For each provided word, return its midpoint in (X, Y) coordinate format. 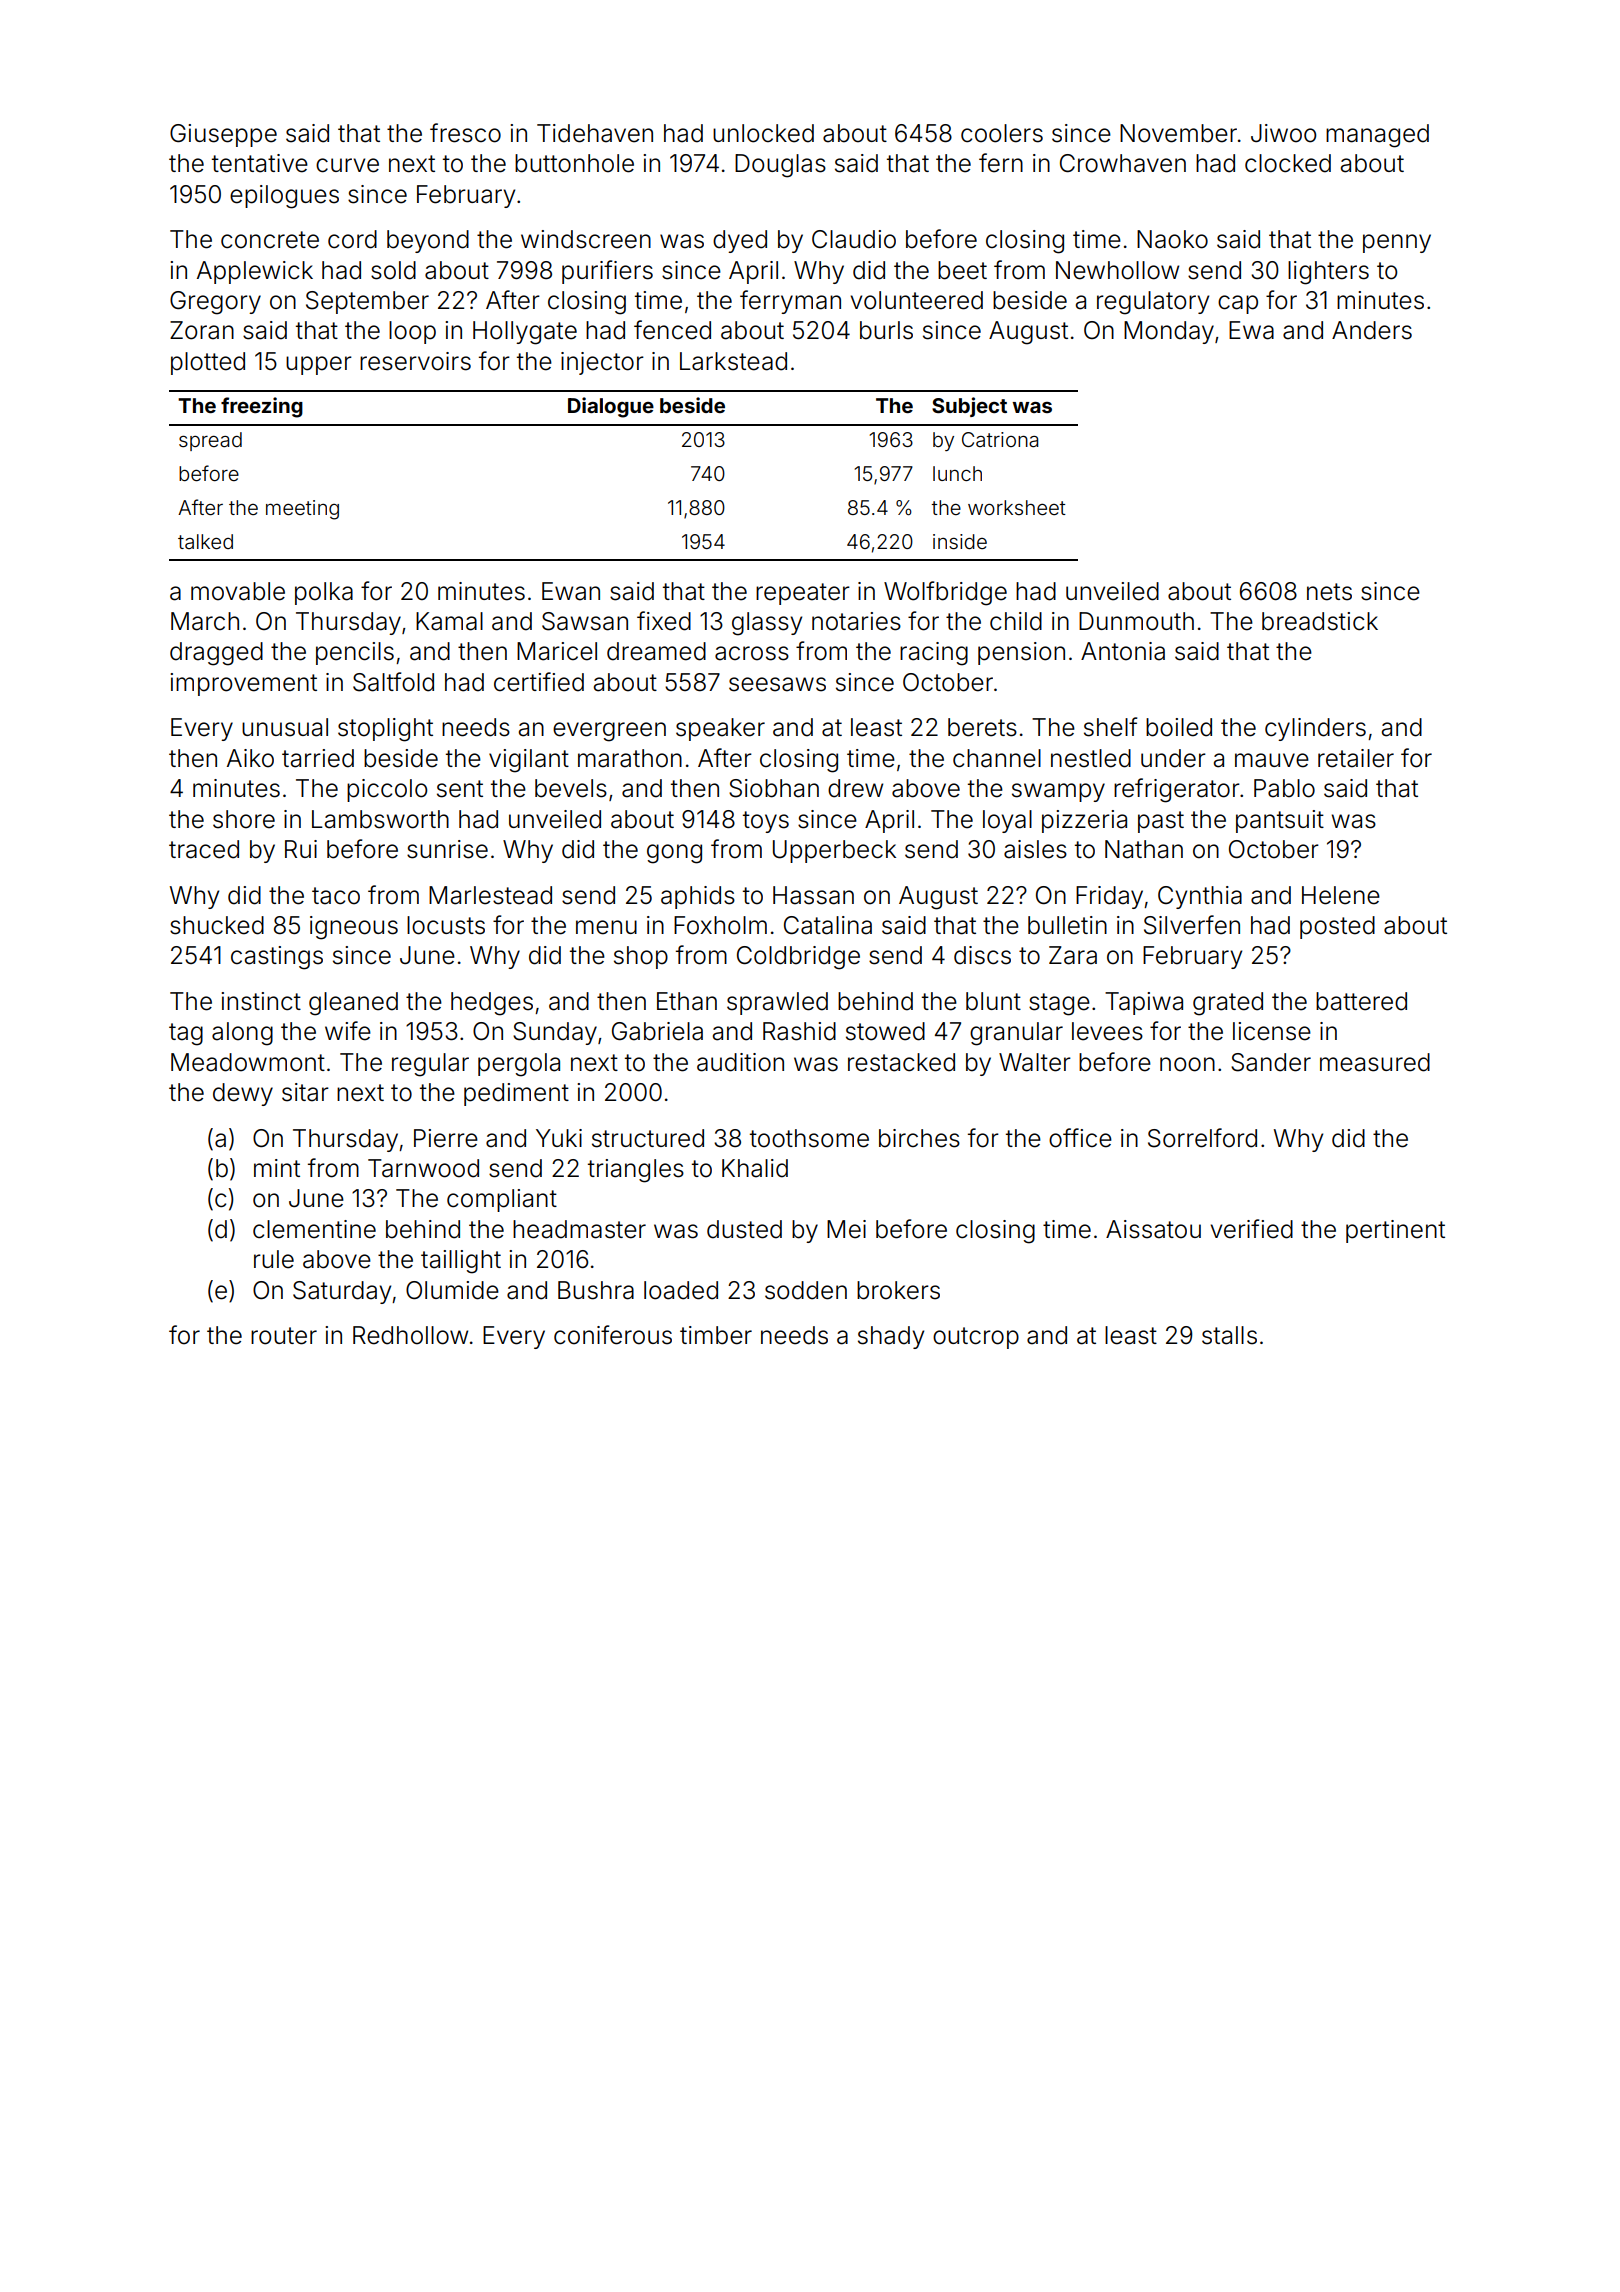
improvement (244, 684)
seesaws (777, 684)
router (284, 1336)
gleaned (353, 1004)
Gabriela (657, 1031)
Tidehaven (595, 133)
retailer (1356, 758)
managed (1377, 136)
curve (347, 165)
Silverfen (1192, 925)
